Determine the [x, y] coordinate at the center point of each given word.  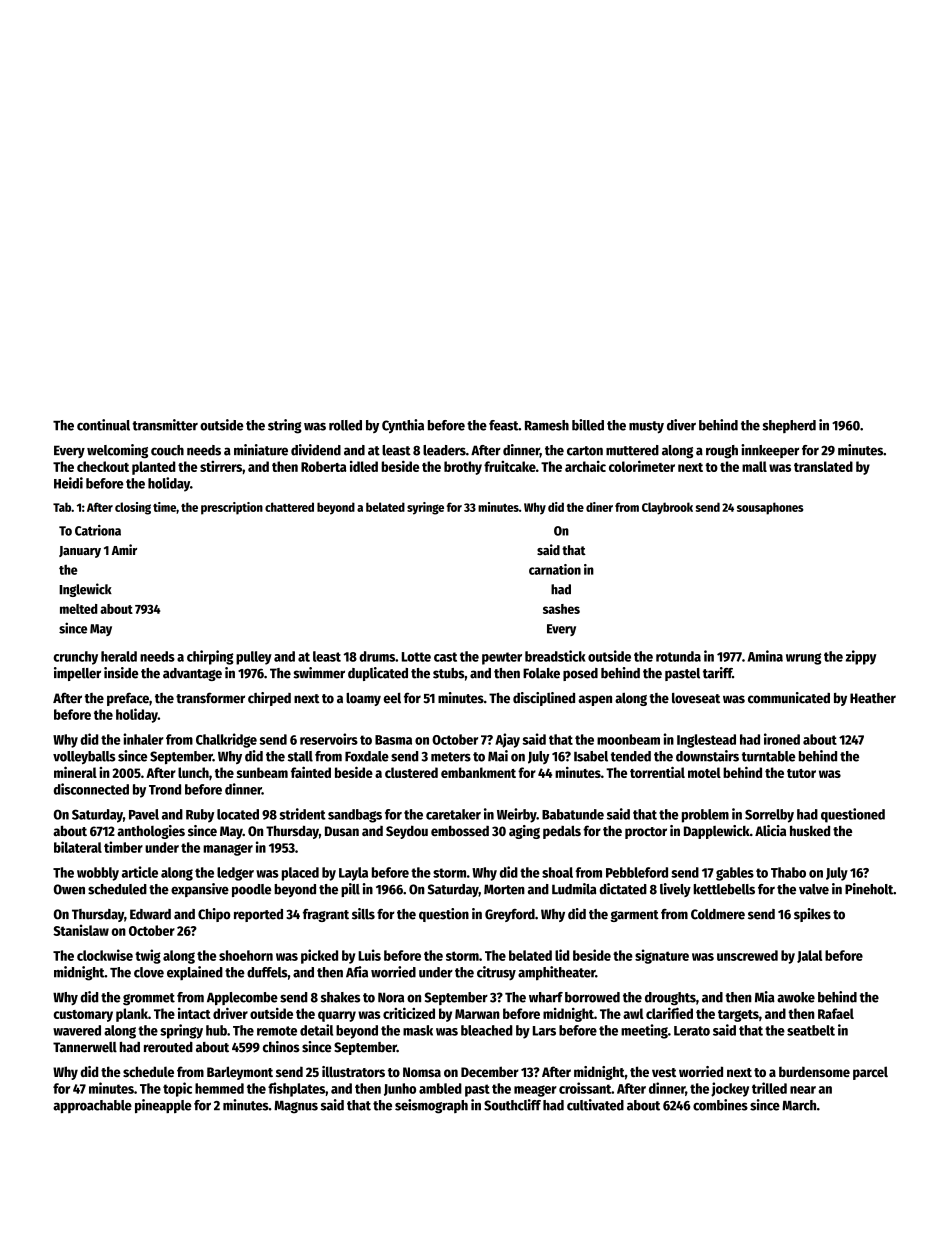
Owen [69, 889]
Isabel [591, 756]
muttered [632, 450]
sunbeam [262, 772]
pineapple [163, 1106]
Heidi [68, 483]
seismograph [431, 1106]
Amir [124, 549]
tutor [801, 773]
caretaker [453, 814]
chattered [289, 507]
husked [810, 831]
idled [364, 466]
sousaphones [770, 508]
